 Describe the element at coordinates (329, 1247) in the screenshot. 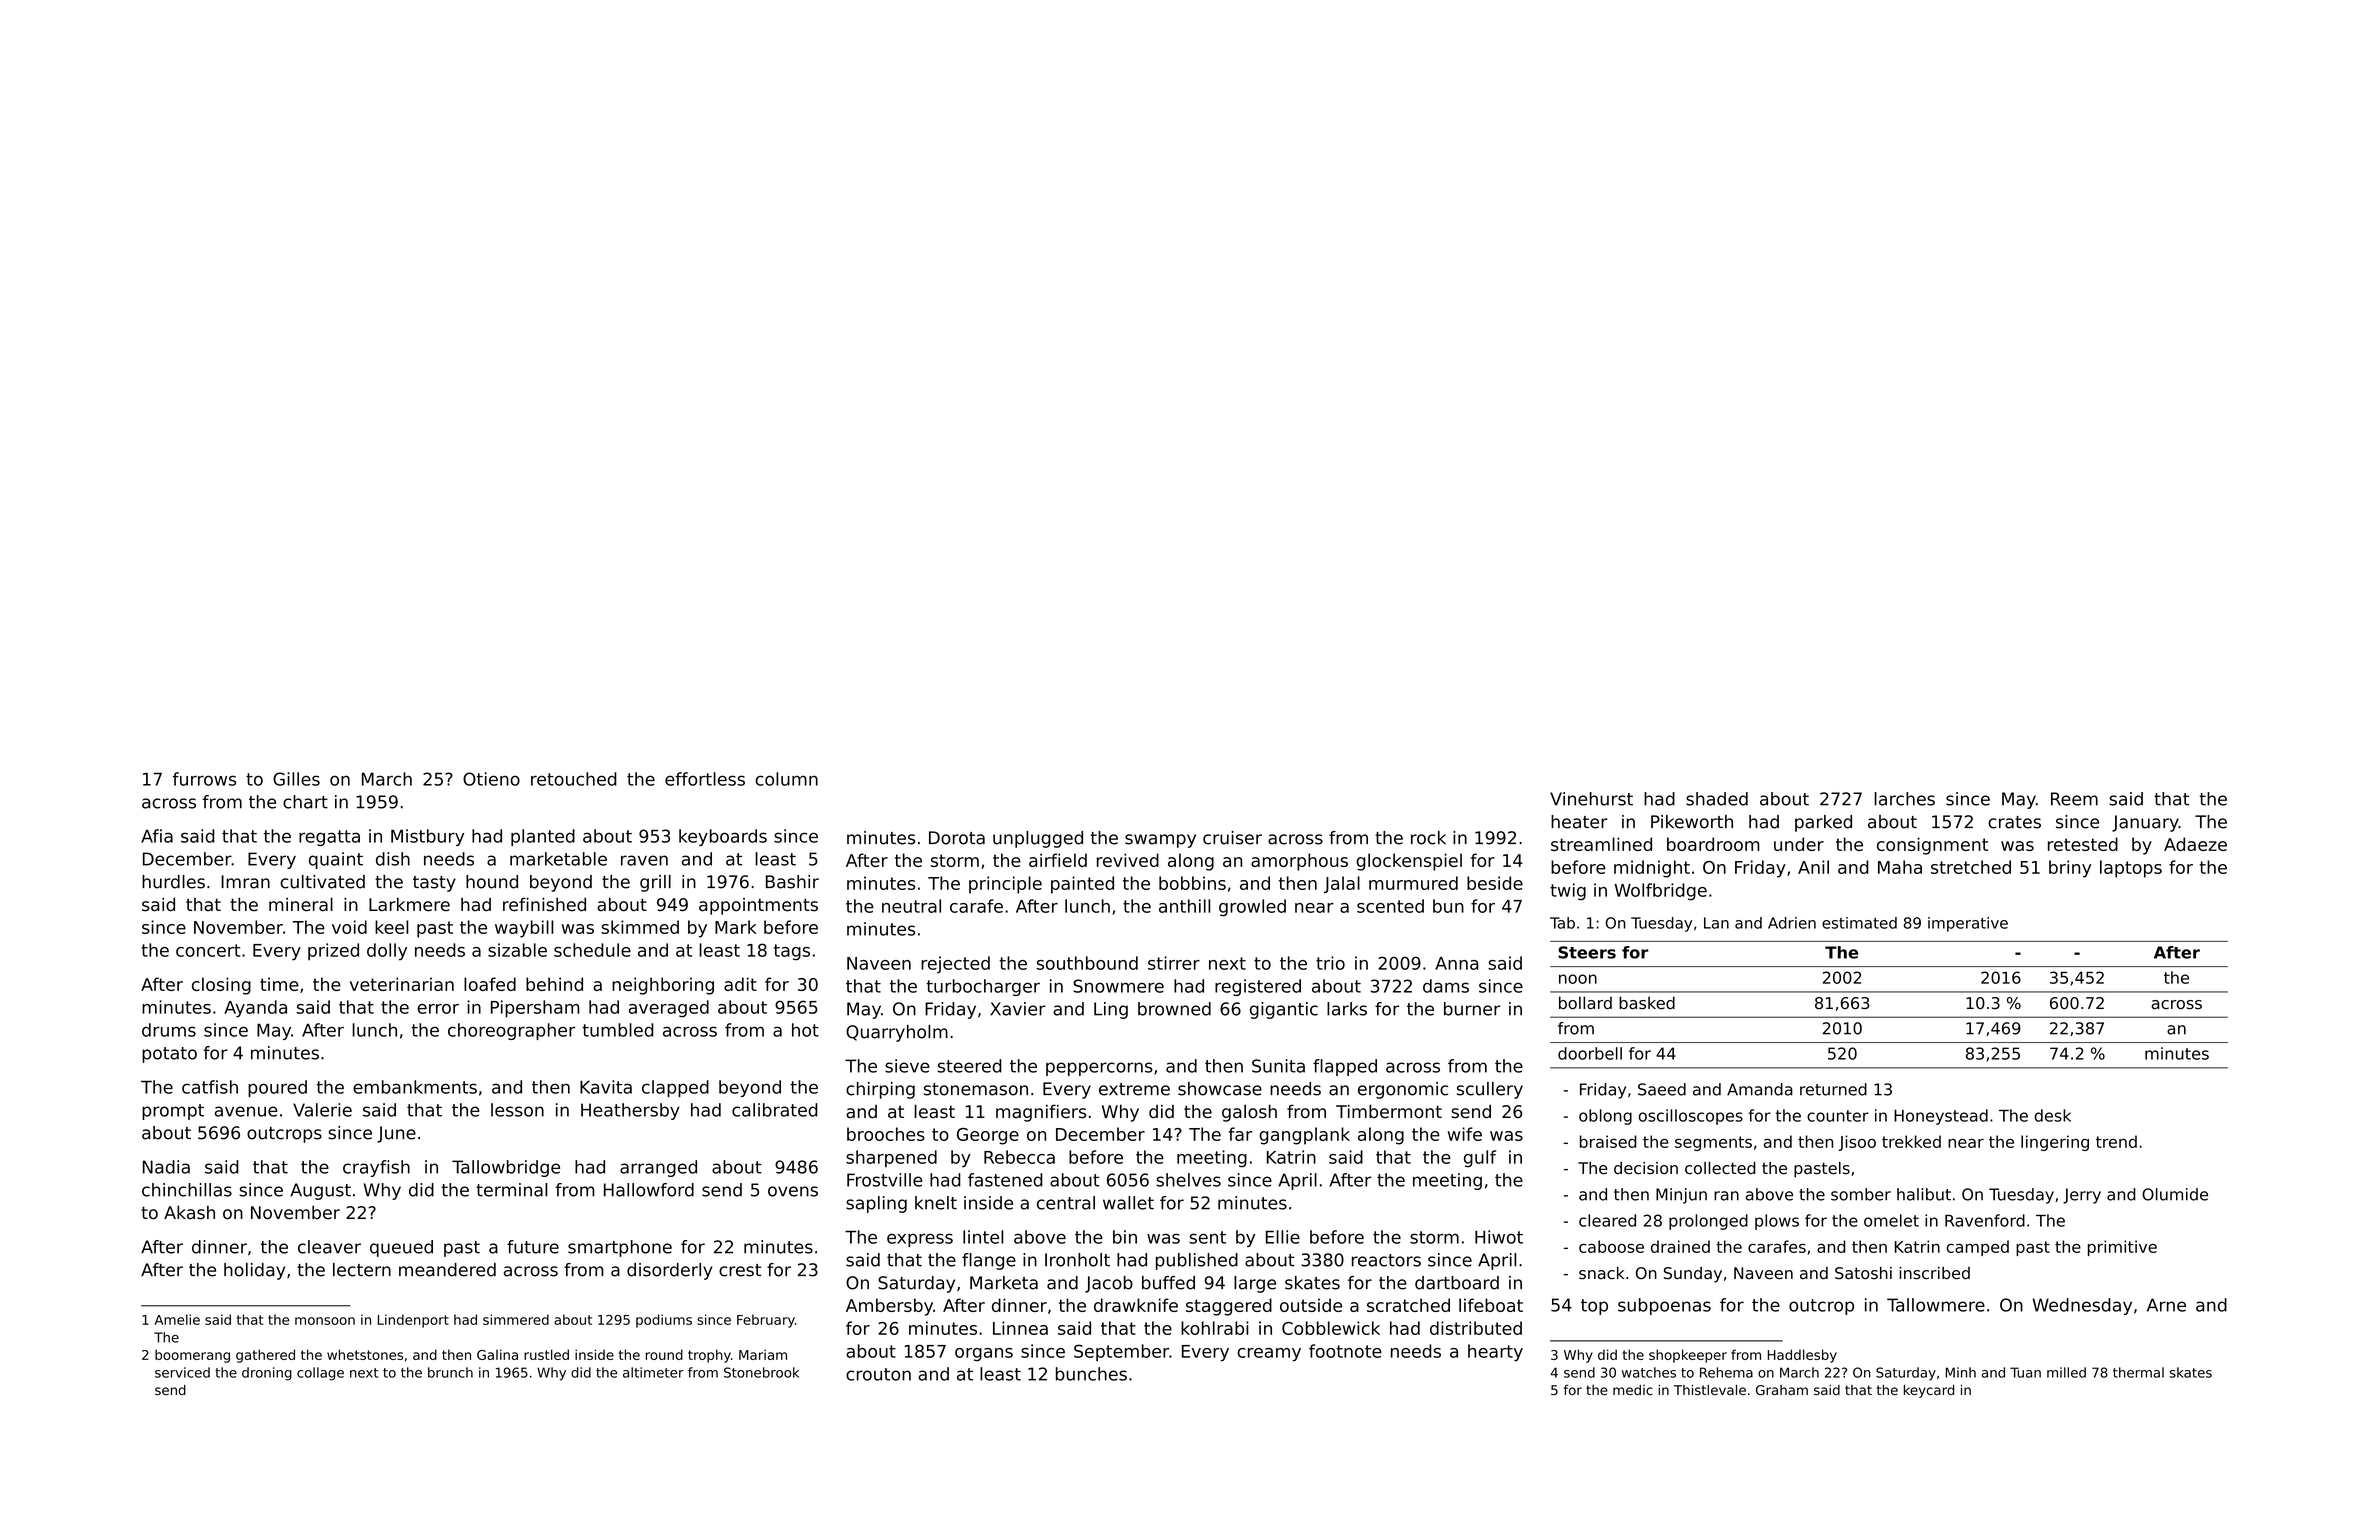

I see `cleaver` at that location.
